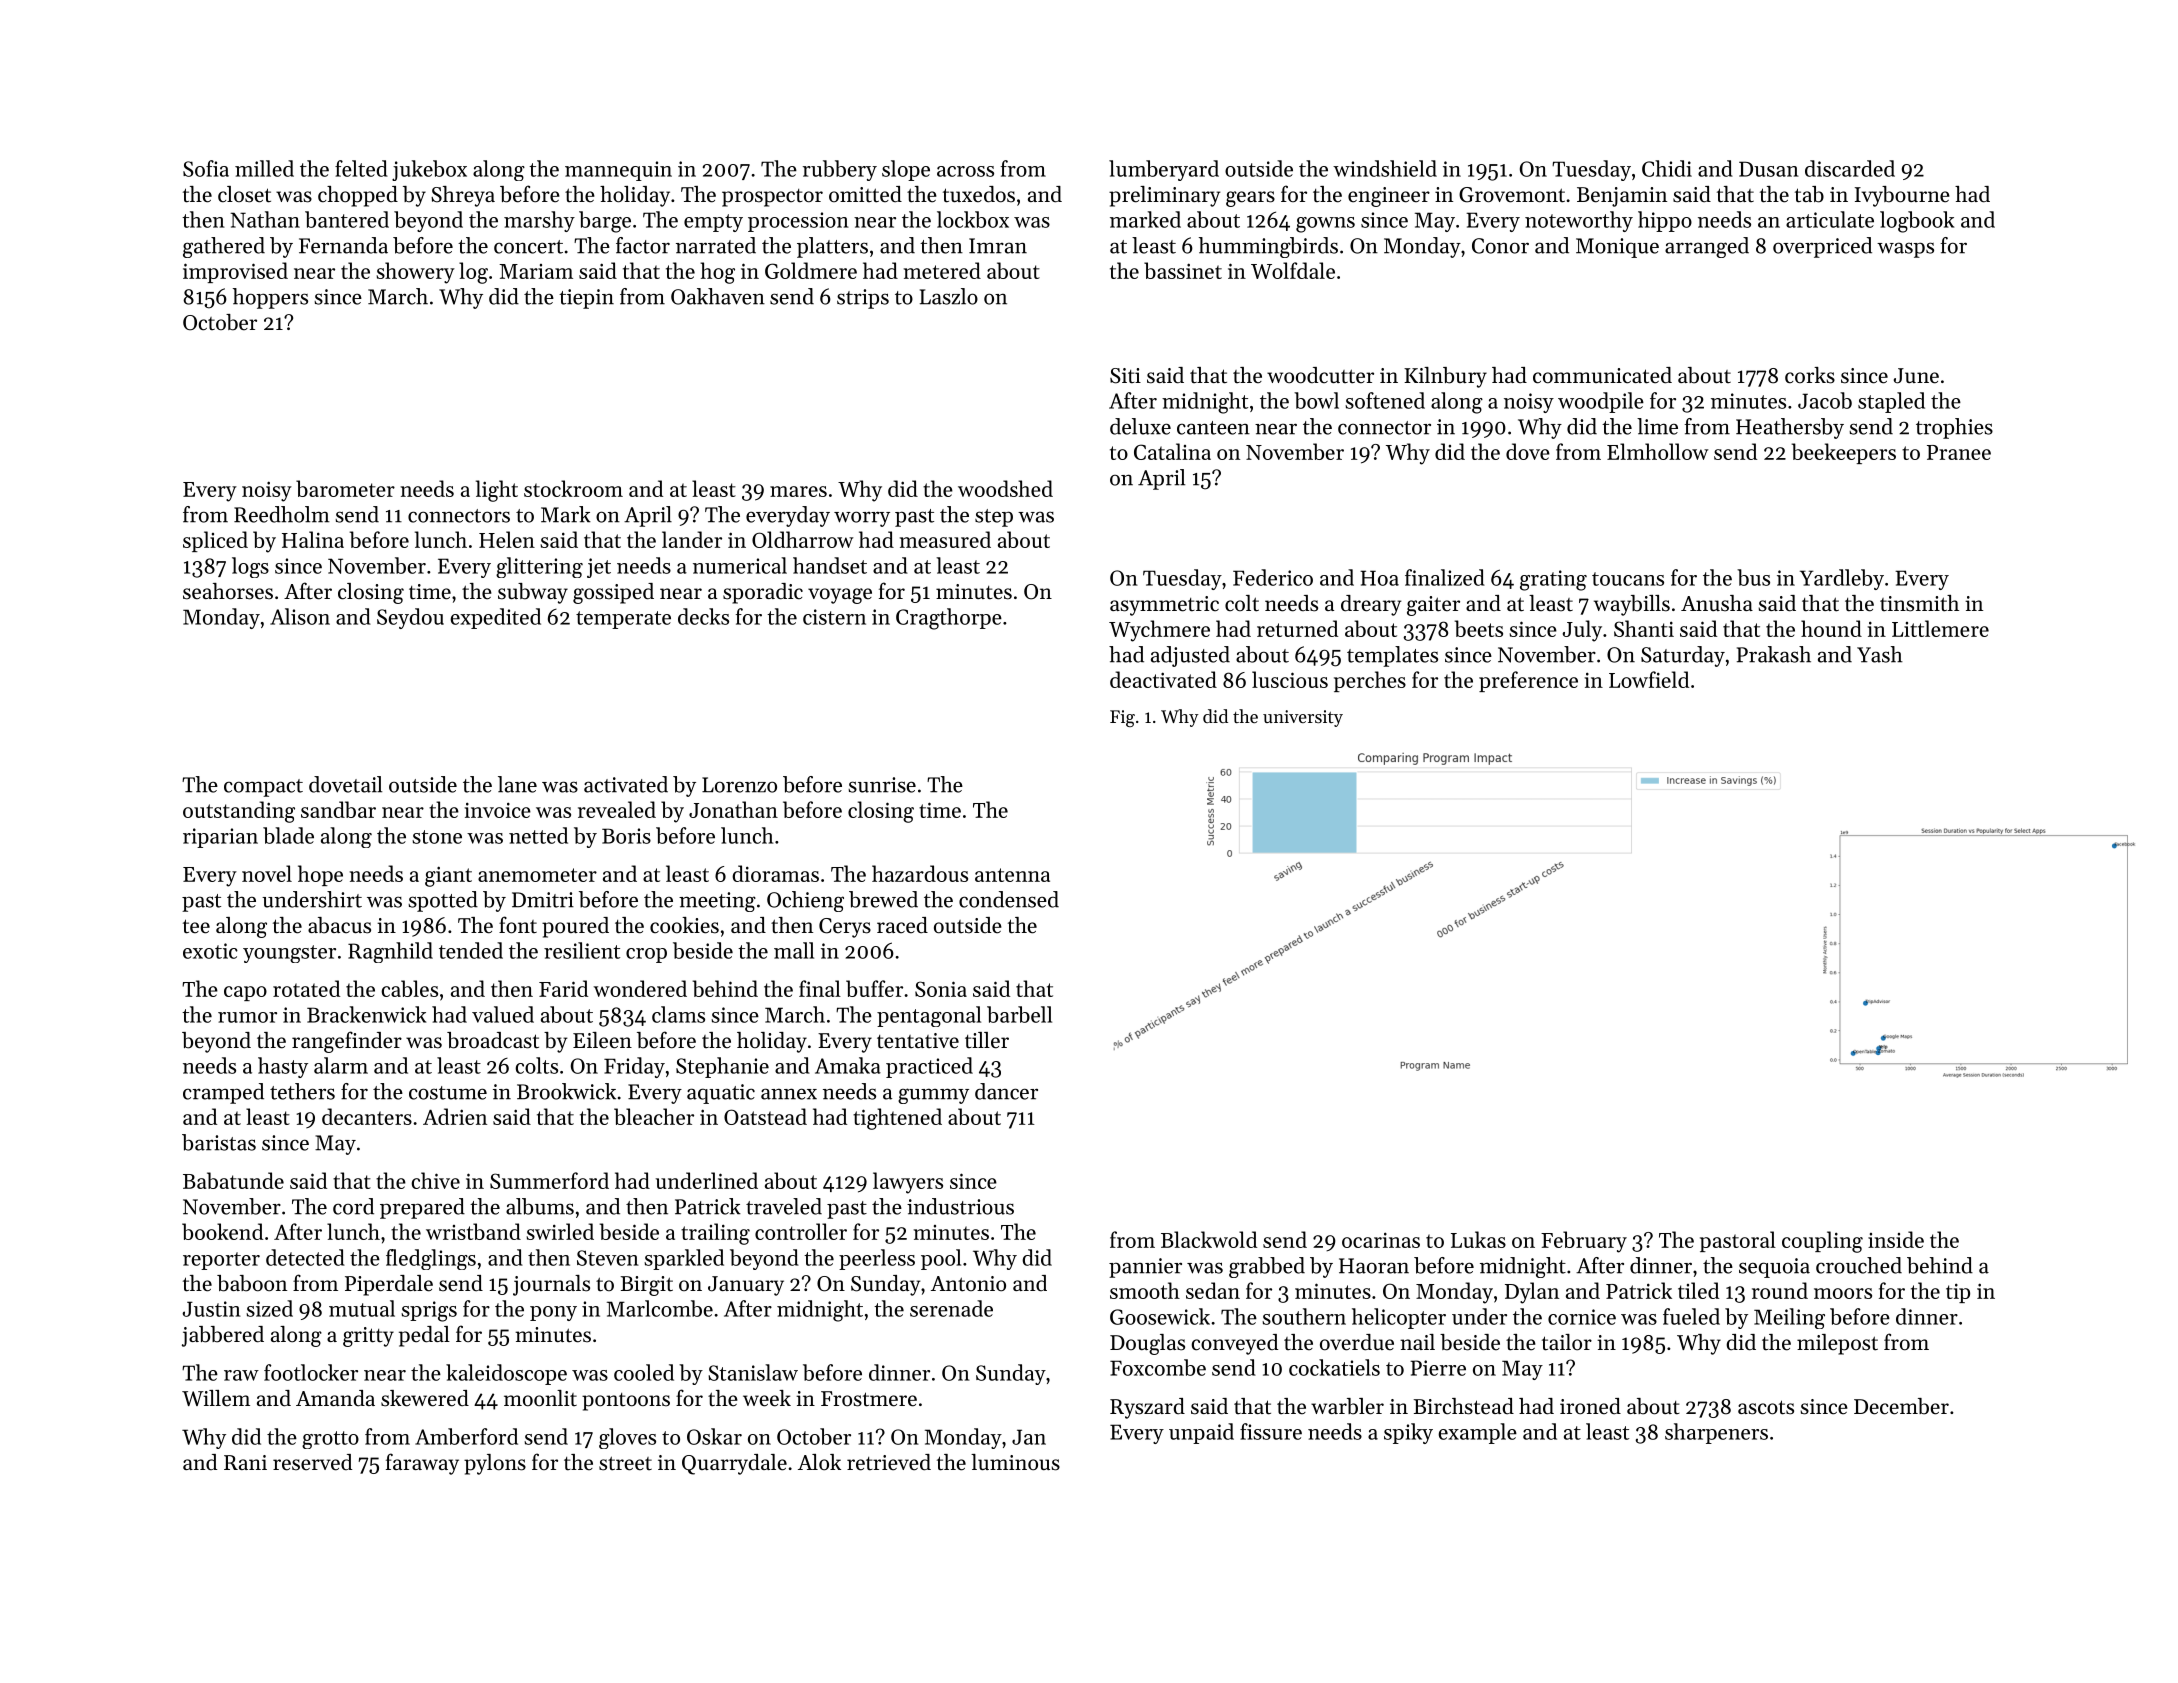  Describe the element at coordinates (883, 899) in the document. I see `brewed` at that location.
